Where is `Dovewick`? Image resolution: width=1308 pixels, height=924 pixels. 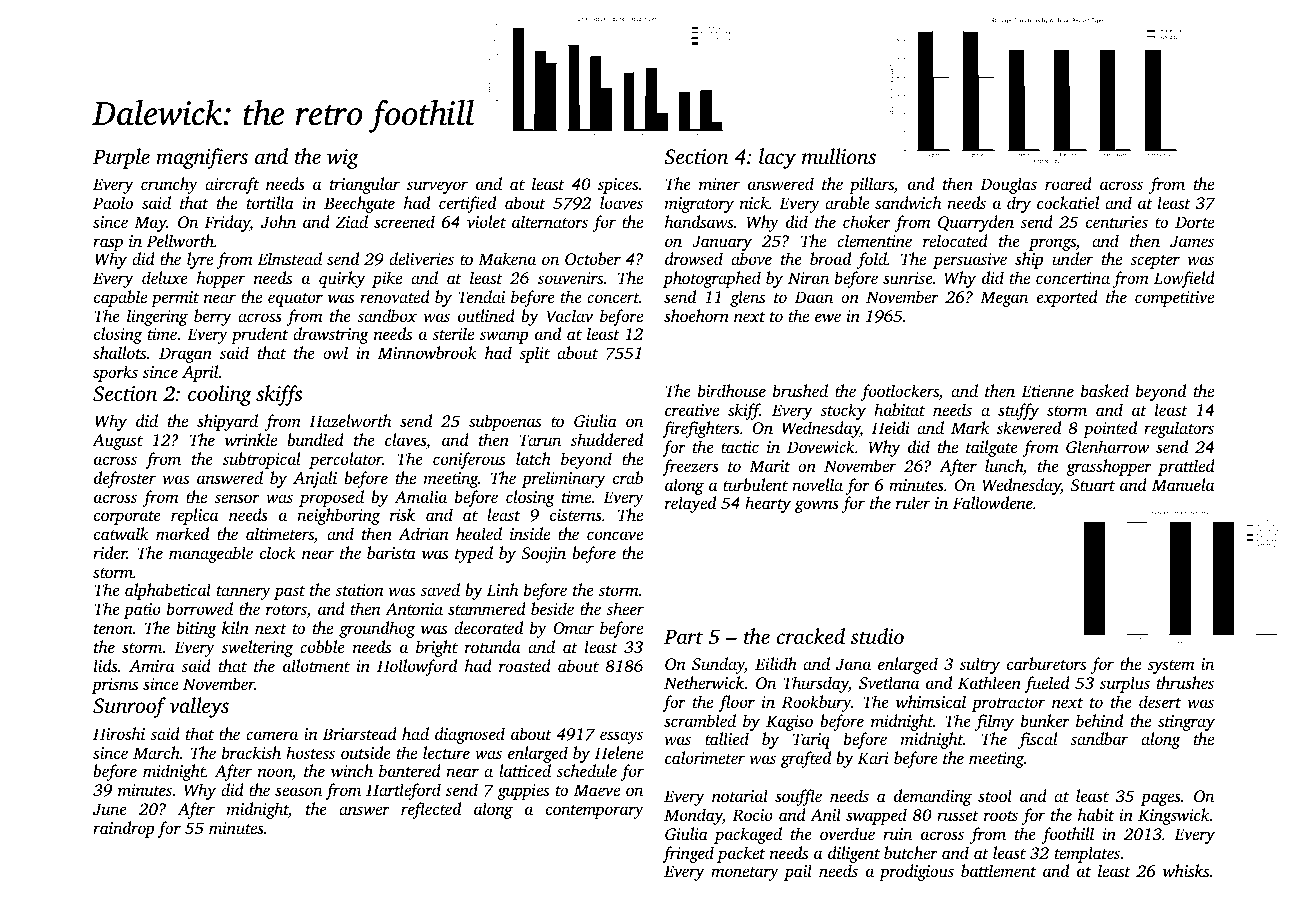
Dovewick is located at coordinates (821, 446).
